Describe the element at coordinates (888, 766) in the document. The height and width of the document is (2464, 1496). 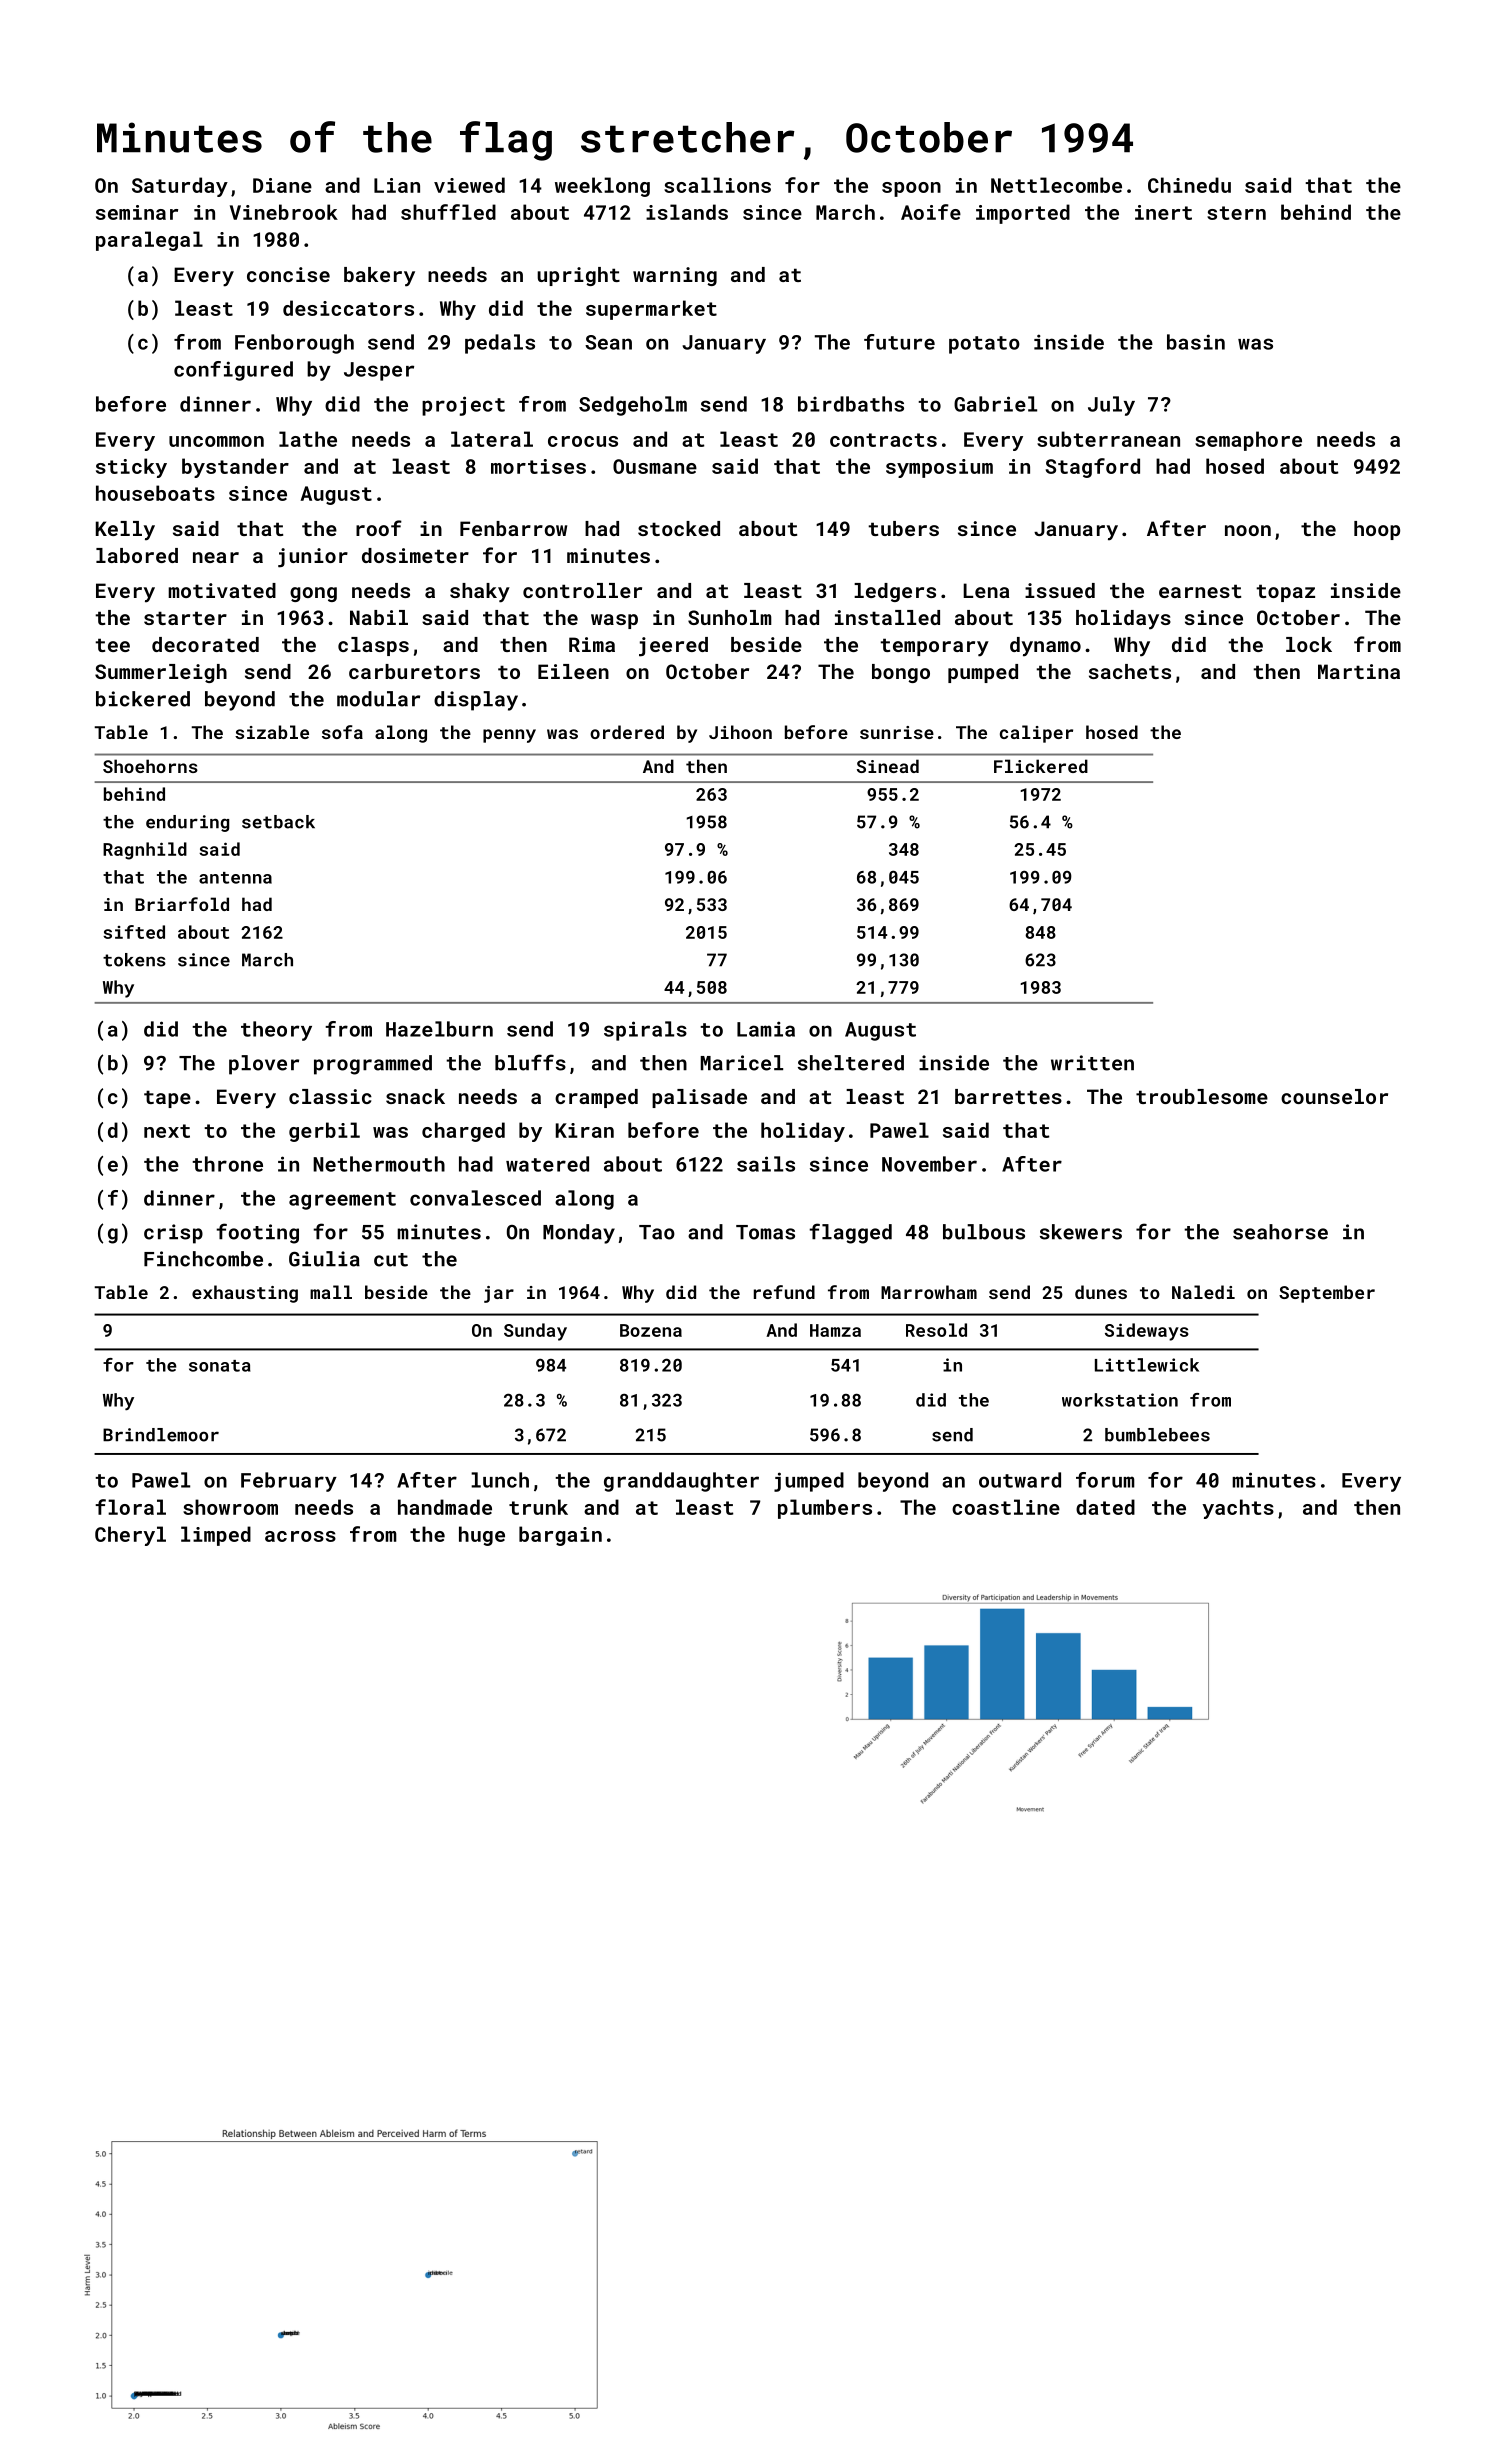
I see `Sinead` at that location.
